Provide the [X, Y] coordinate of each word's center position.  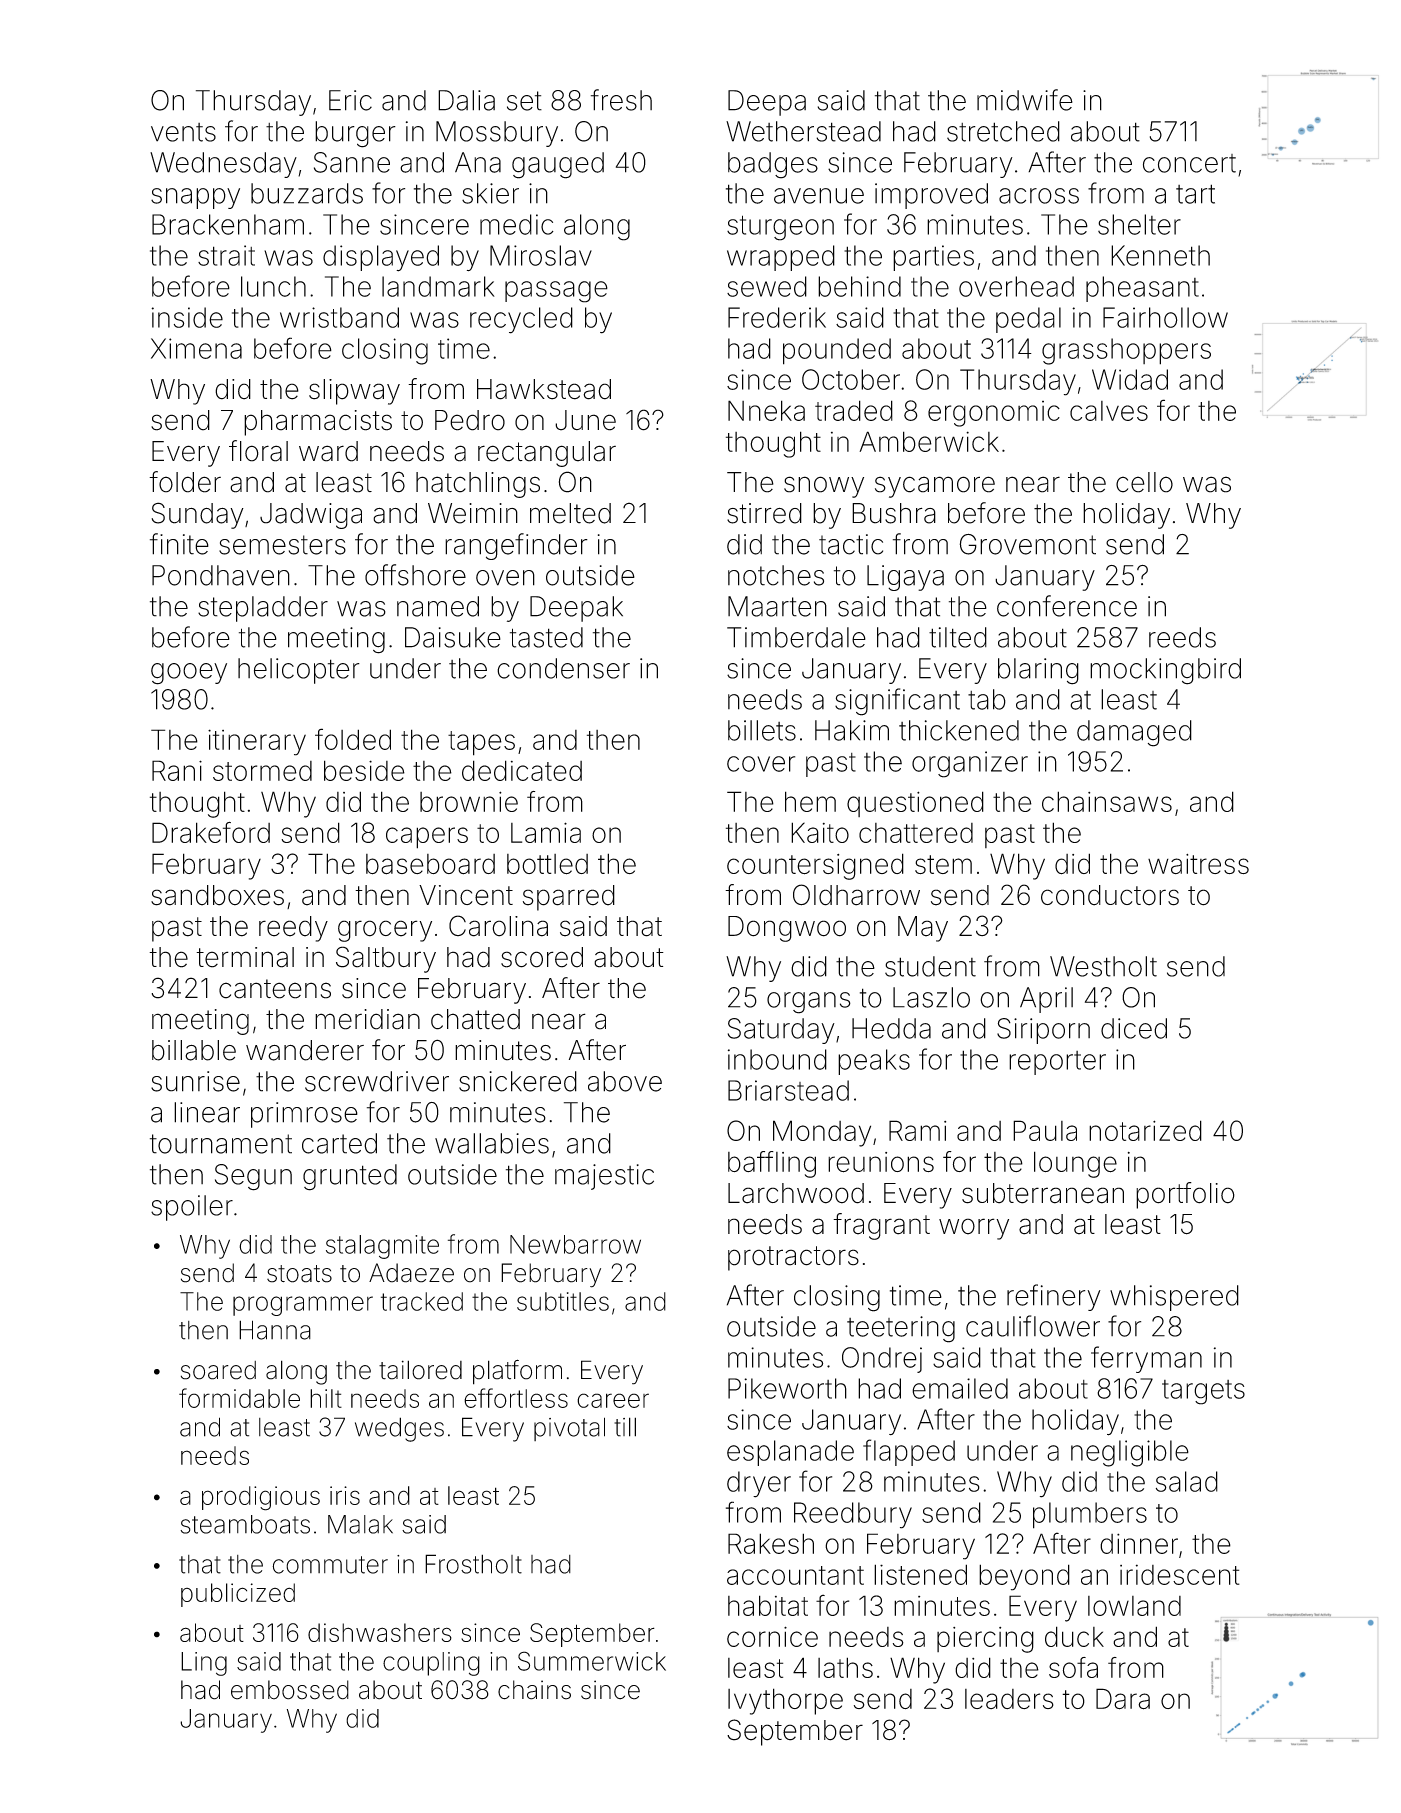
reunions [881, 1162]
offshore [415, 575]
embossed [290, 1690]
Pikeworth [787, 1388]
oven [505, 578]
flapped [909, 1452]
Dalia [466, 100]
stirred [764, 513]
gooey [189, 674]
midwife [1025, 100]
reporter [1057, 1063]
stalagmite [382, 1247]
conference [1067, 606]
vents [183, 132]
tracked [422, 1301]
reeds [1182, 637]
